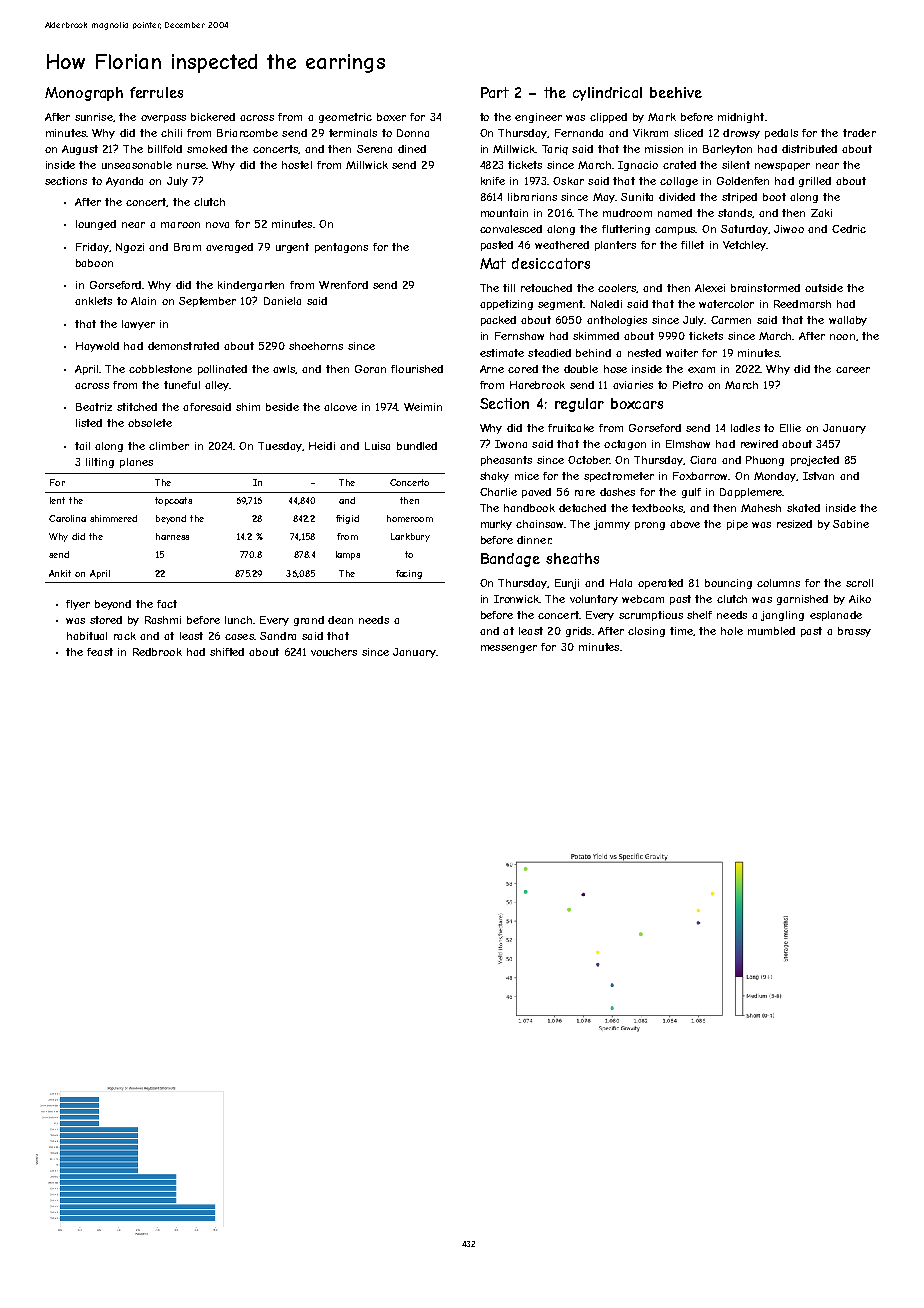  I want to click on bundled, so click(417, 446).
